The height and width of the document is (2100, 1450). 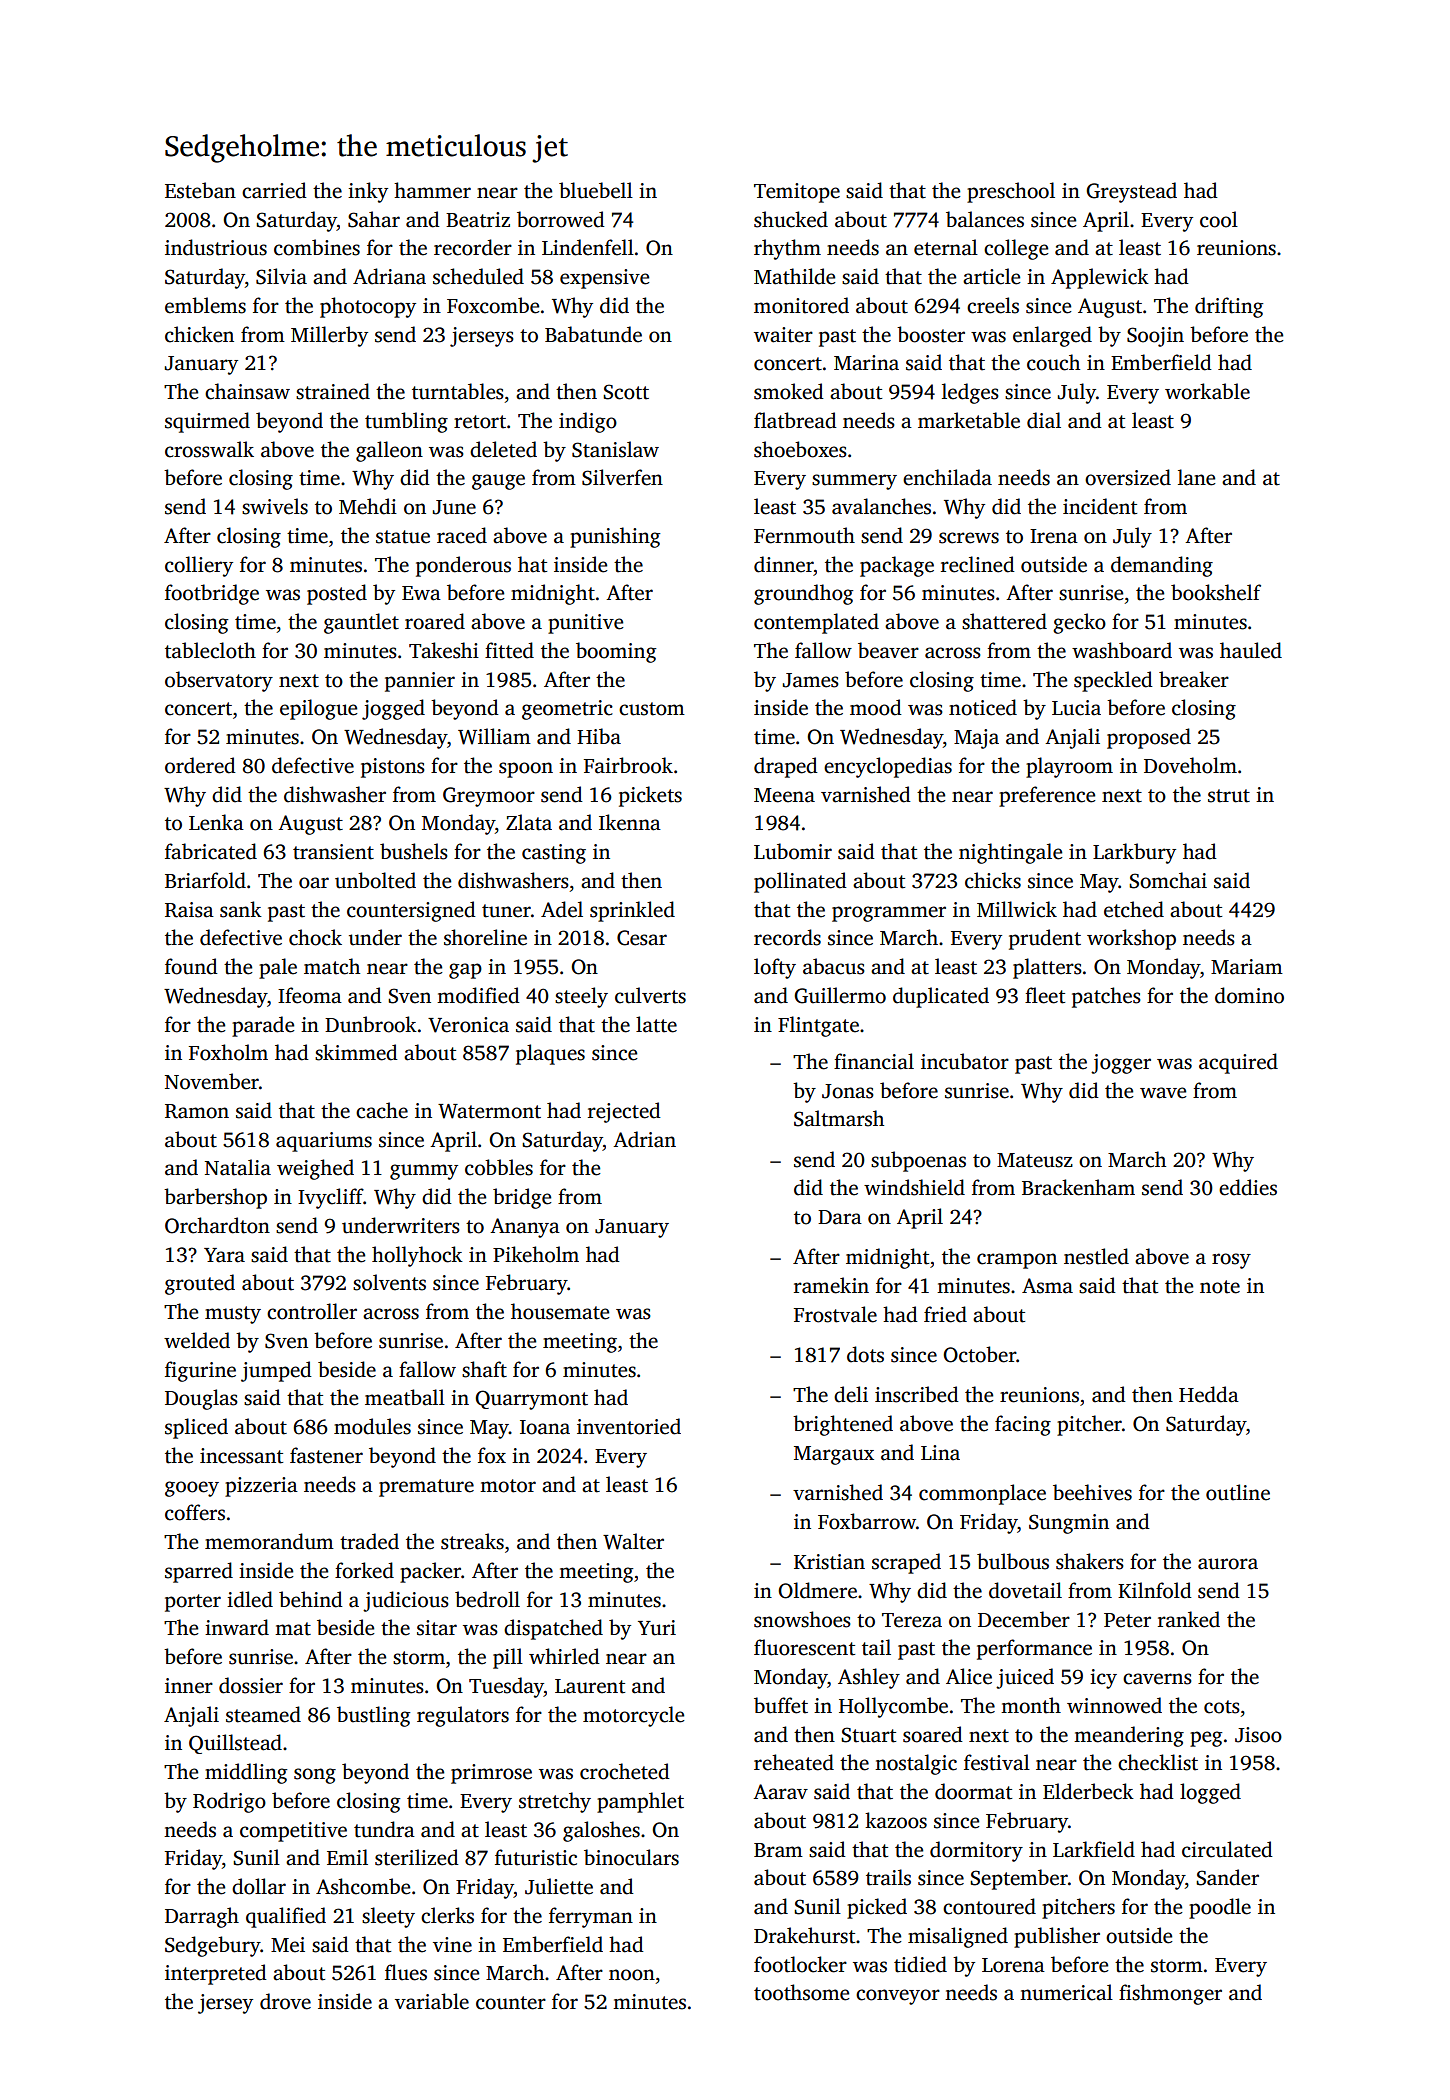 I want to click on Sahar, so click(x=374, y=219).
